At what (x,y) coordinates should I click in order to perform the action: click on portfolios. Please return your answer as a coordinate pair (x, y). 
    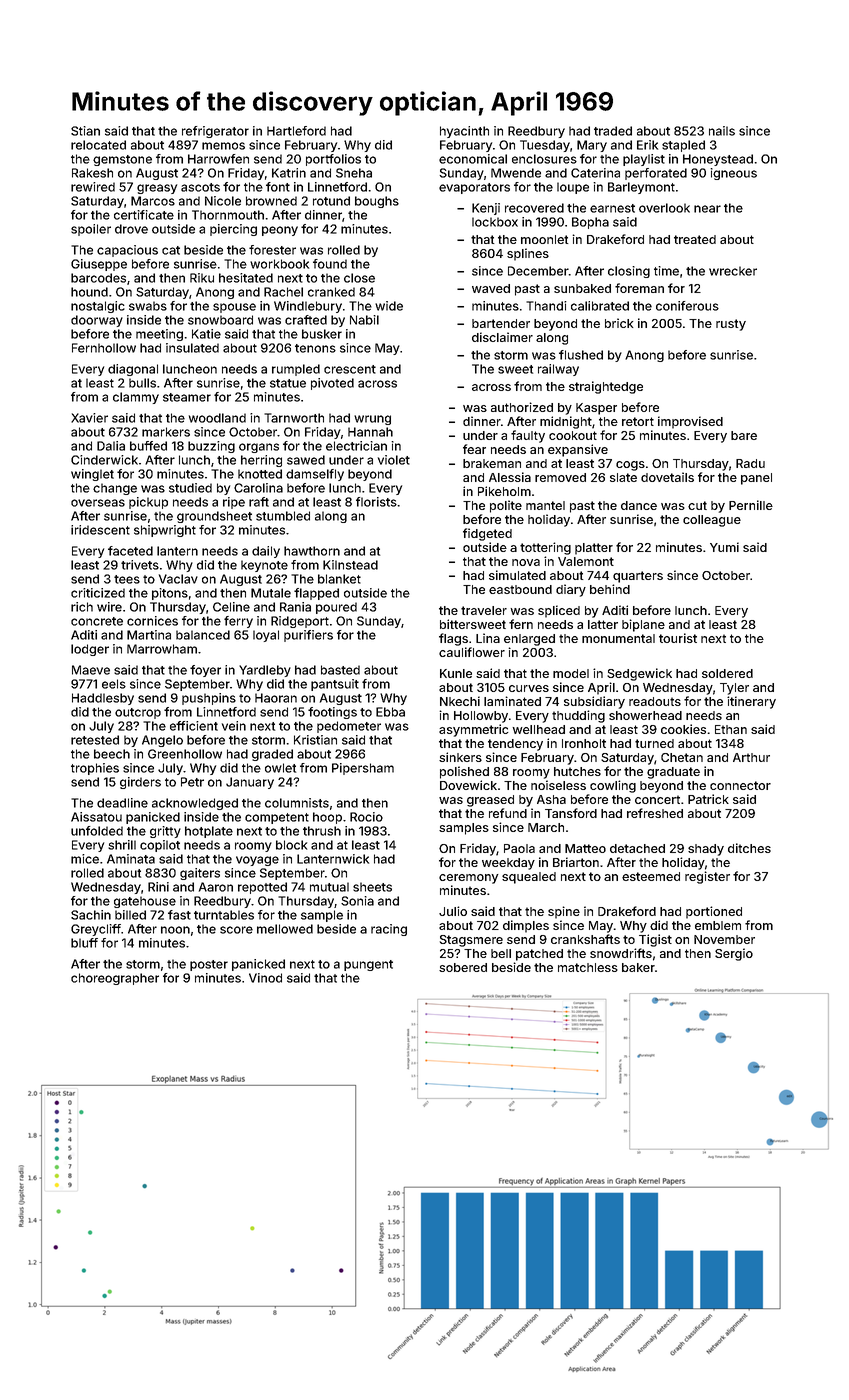
    Looking at the image, I should click on (333, 160).
